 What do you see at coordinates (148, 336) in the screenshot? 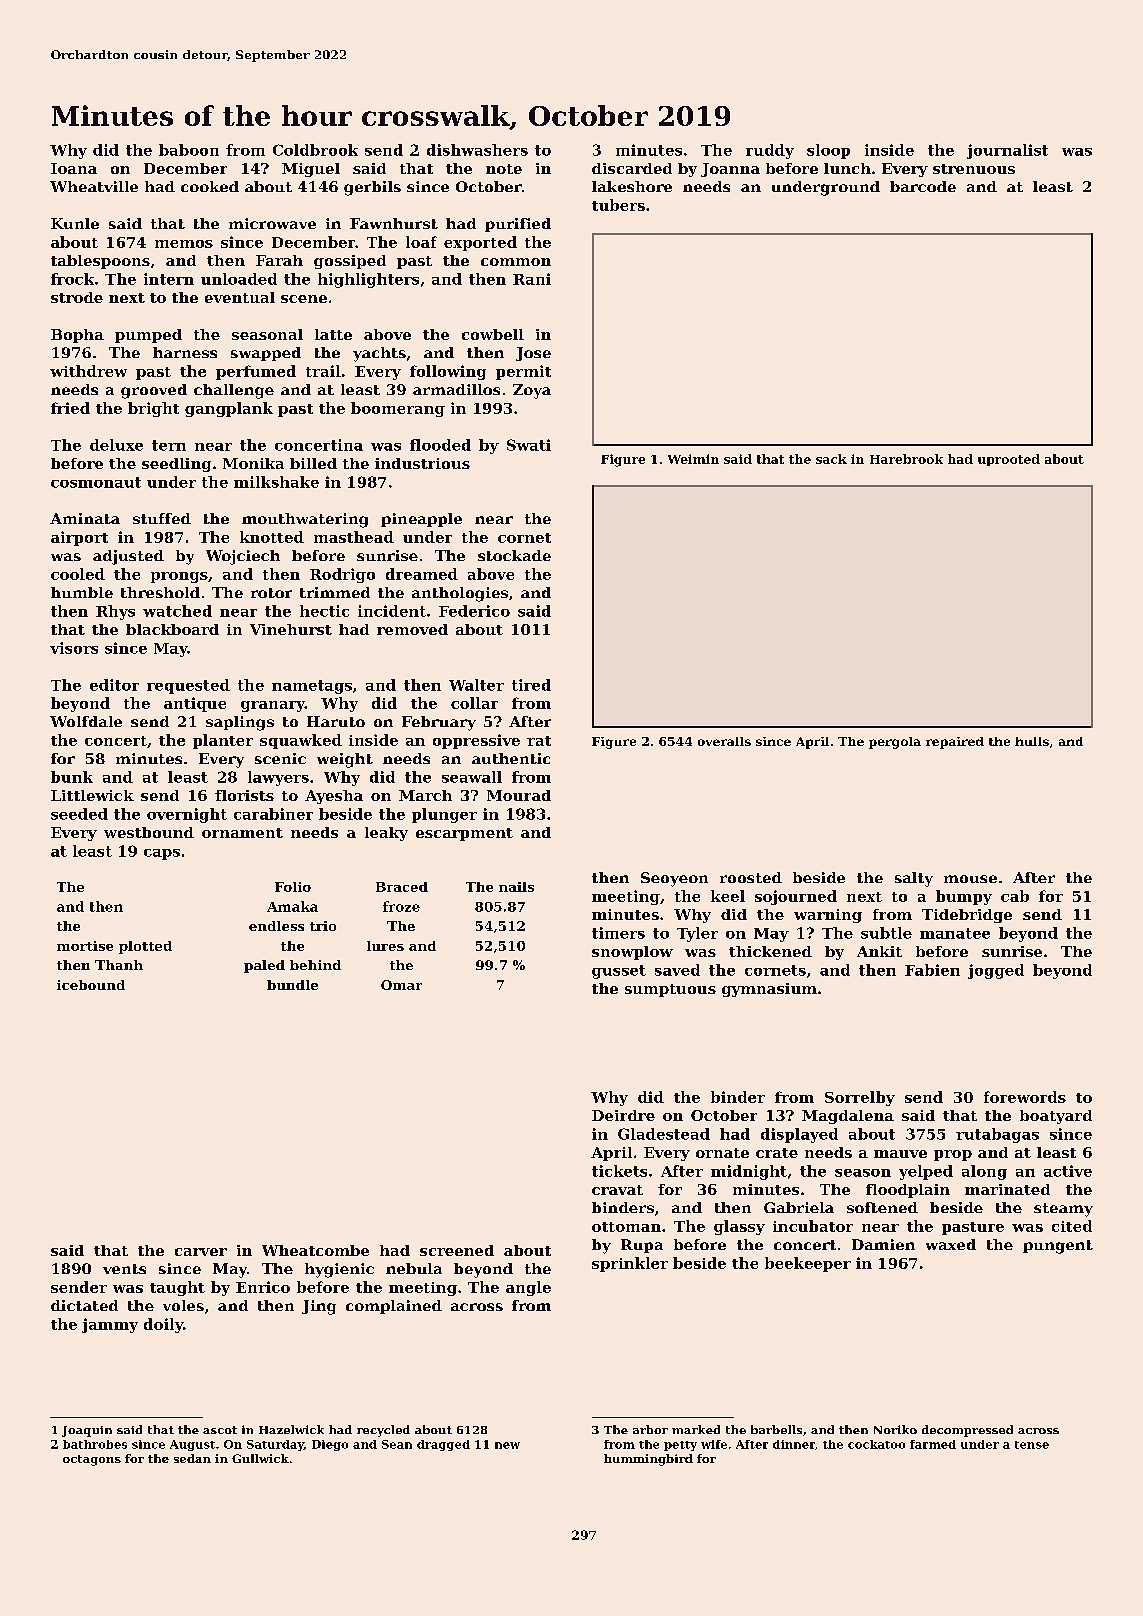
I see `pumped` at bounding box center [148, 336].
